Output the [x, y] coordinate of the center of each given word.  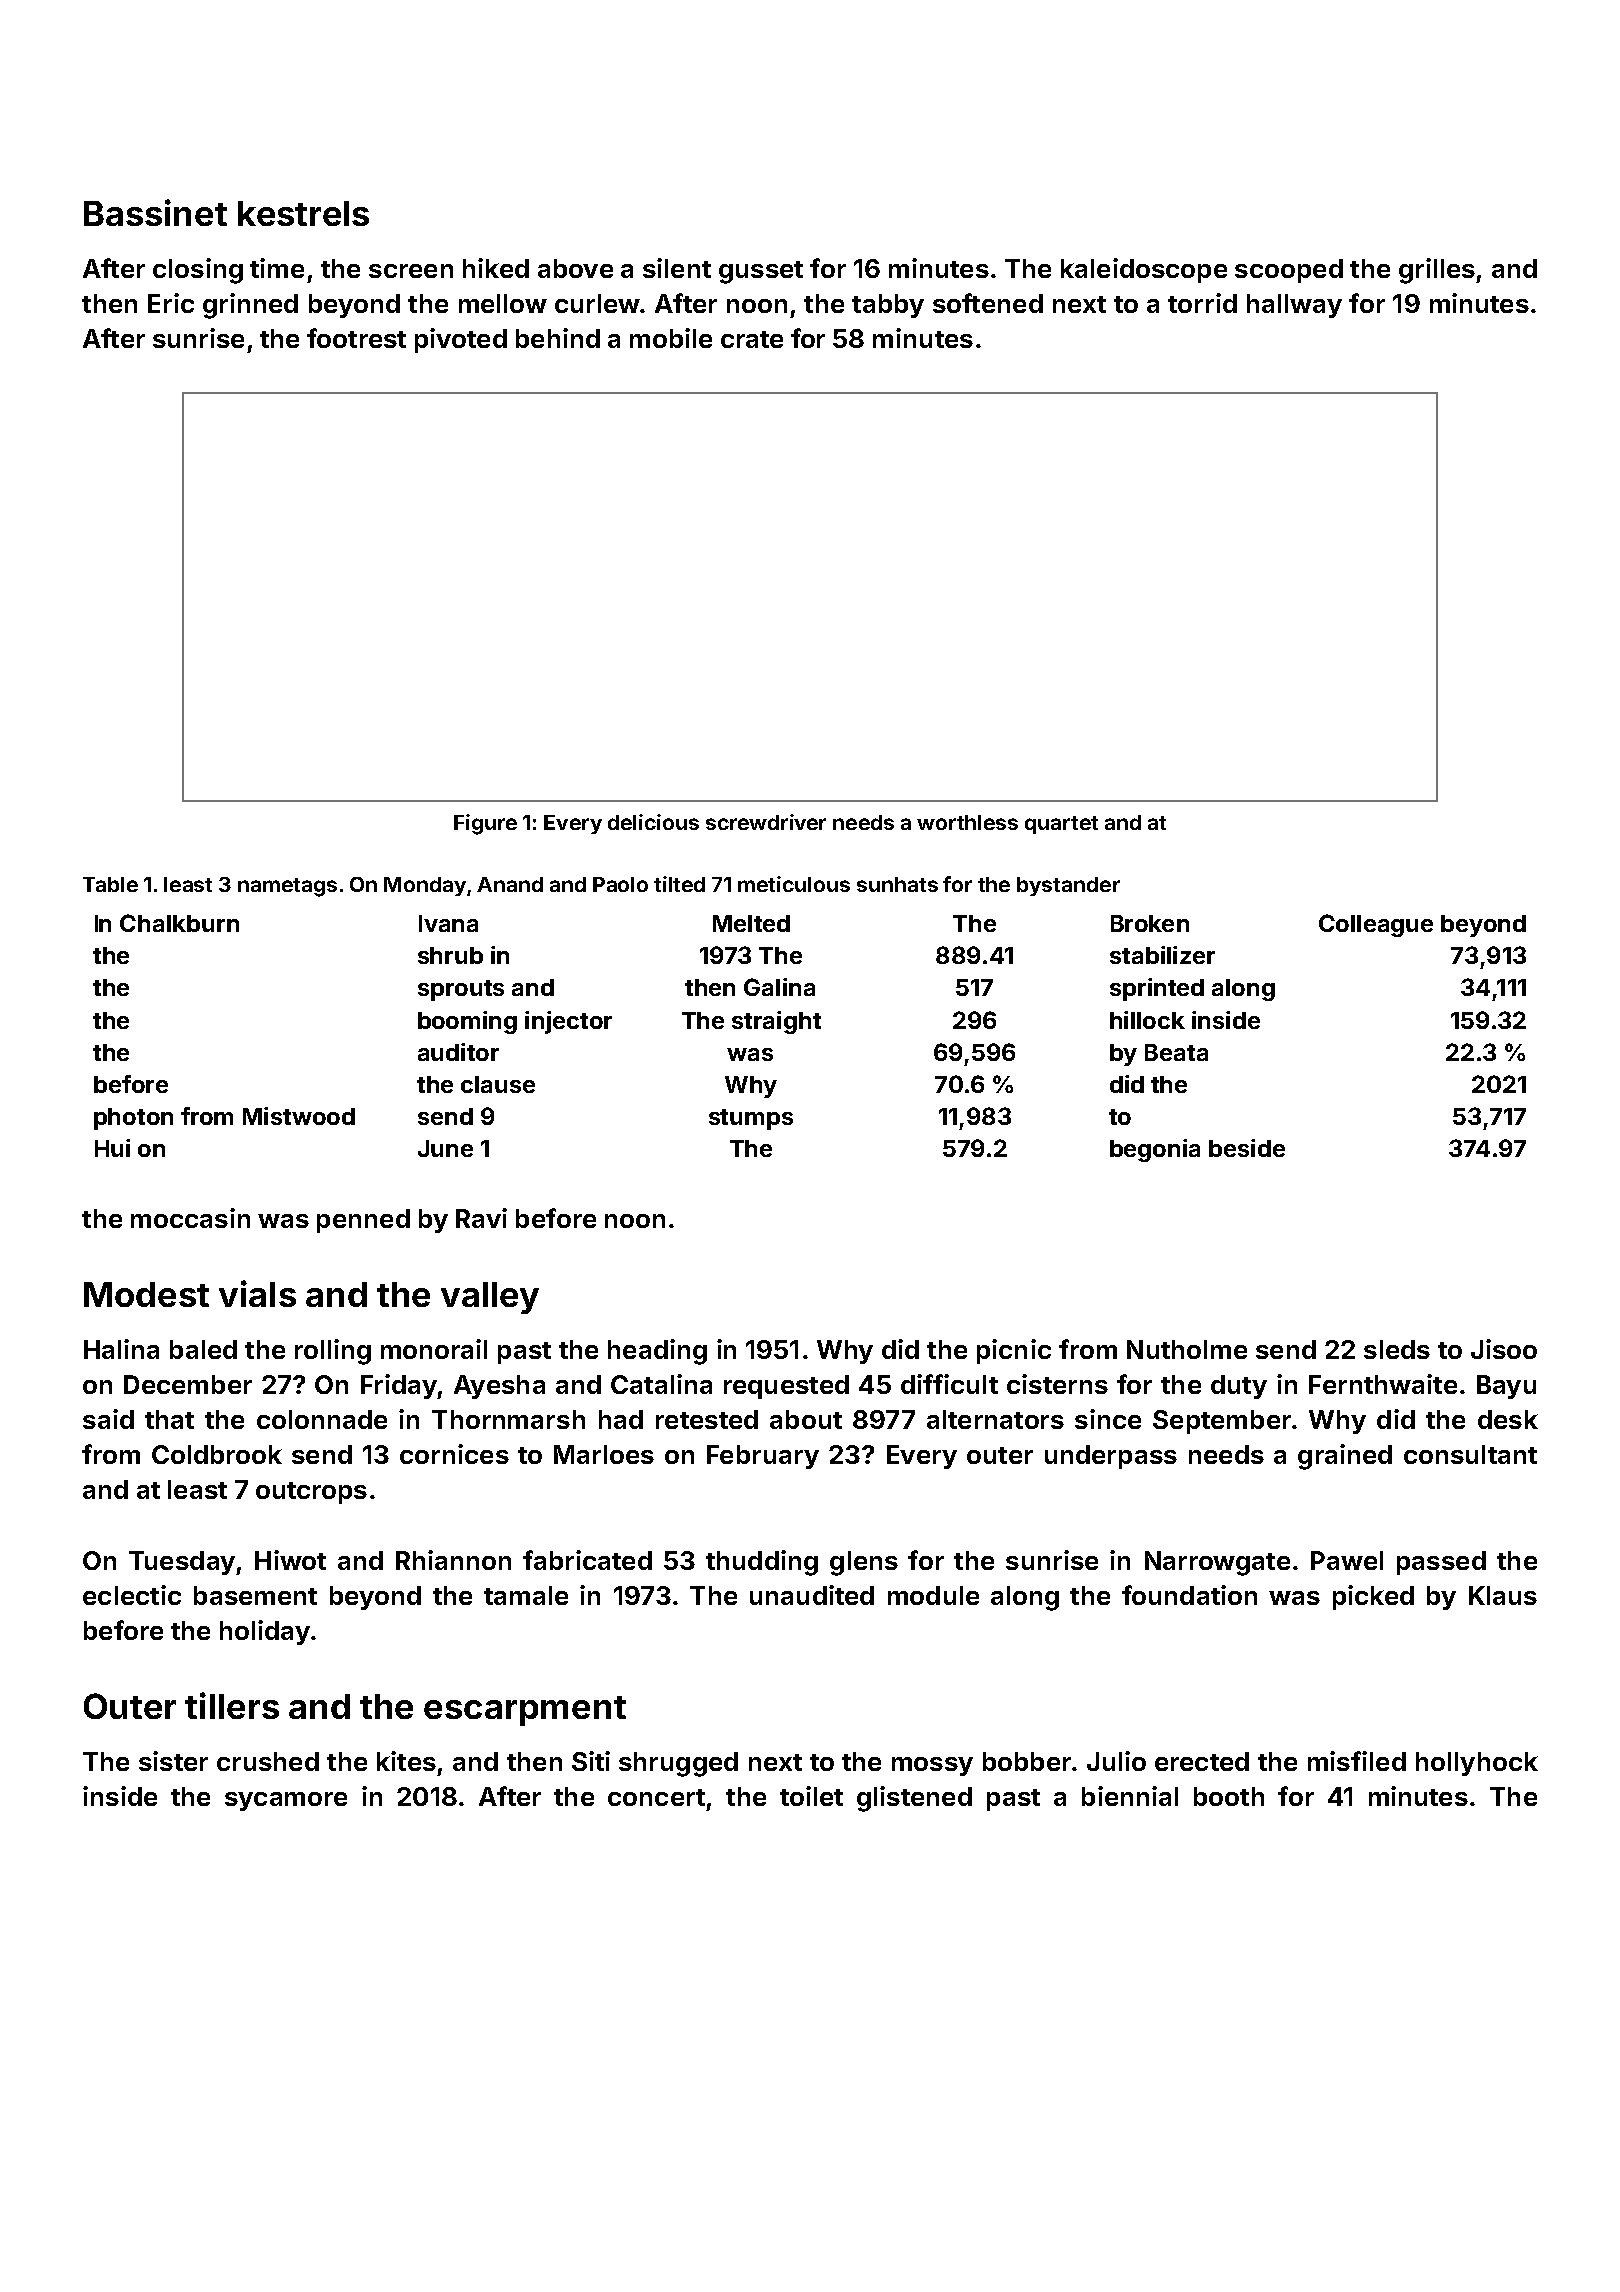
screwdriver [766, 822]
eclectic [132, 1595]
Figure [485, 824]
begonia [1155, 1150]
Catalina [661, 1384]
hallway [1294, 306]
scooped [1289, 271]
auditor [458, 1052]
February [763, 1457]
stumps [751, 1119]
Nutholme [1187, 1349]
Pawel [1347, 1560]
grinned [250, 306]
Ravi [481, 1218]
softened [988, 303]
